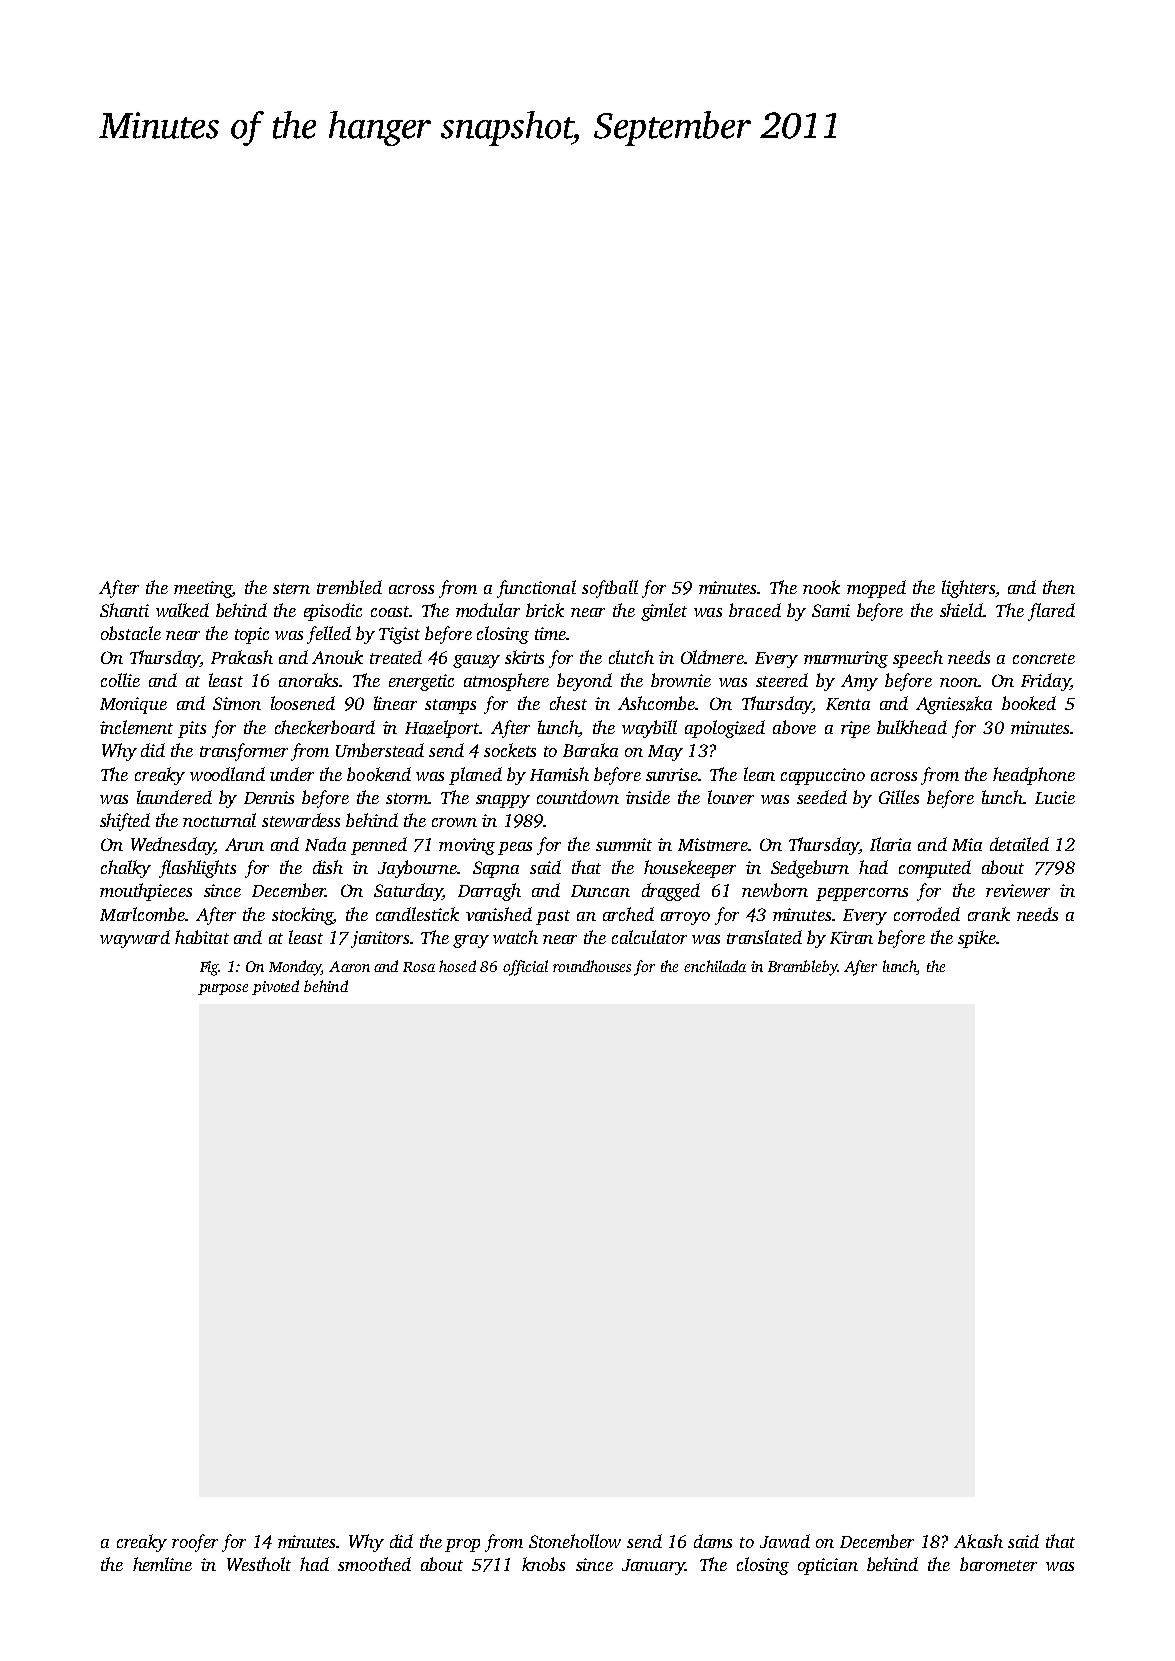  Describe the element at coordinates (712, 657) in the image. I see `Oldmere` at that location.
